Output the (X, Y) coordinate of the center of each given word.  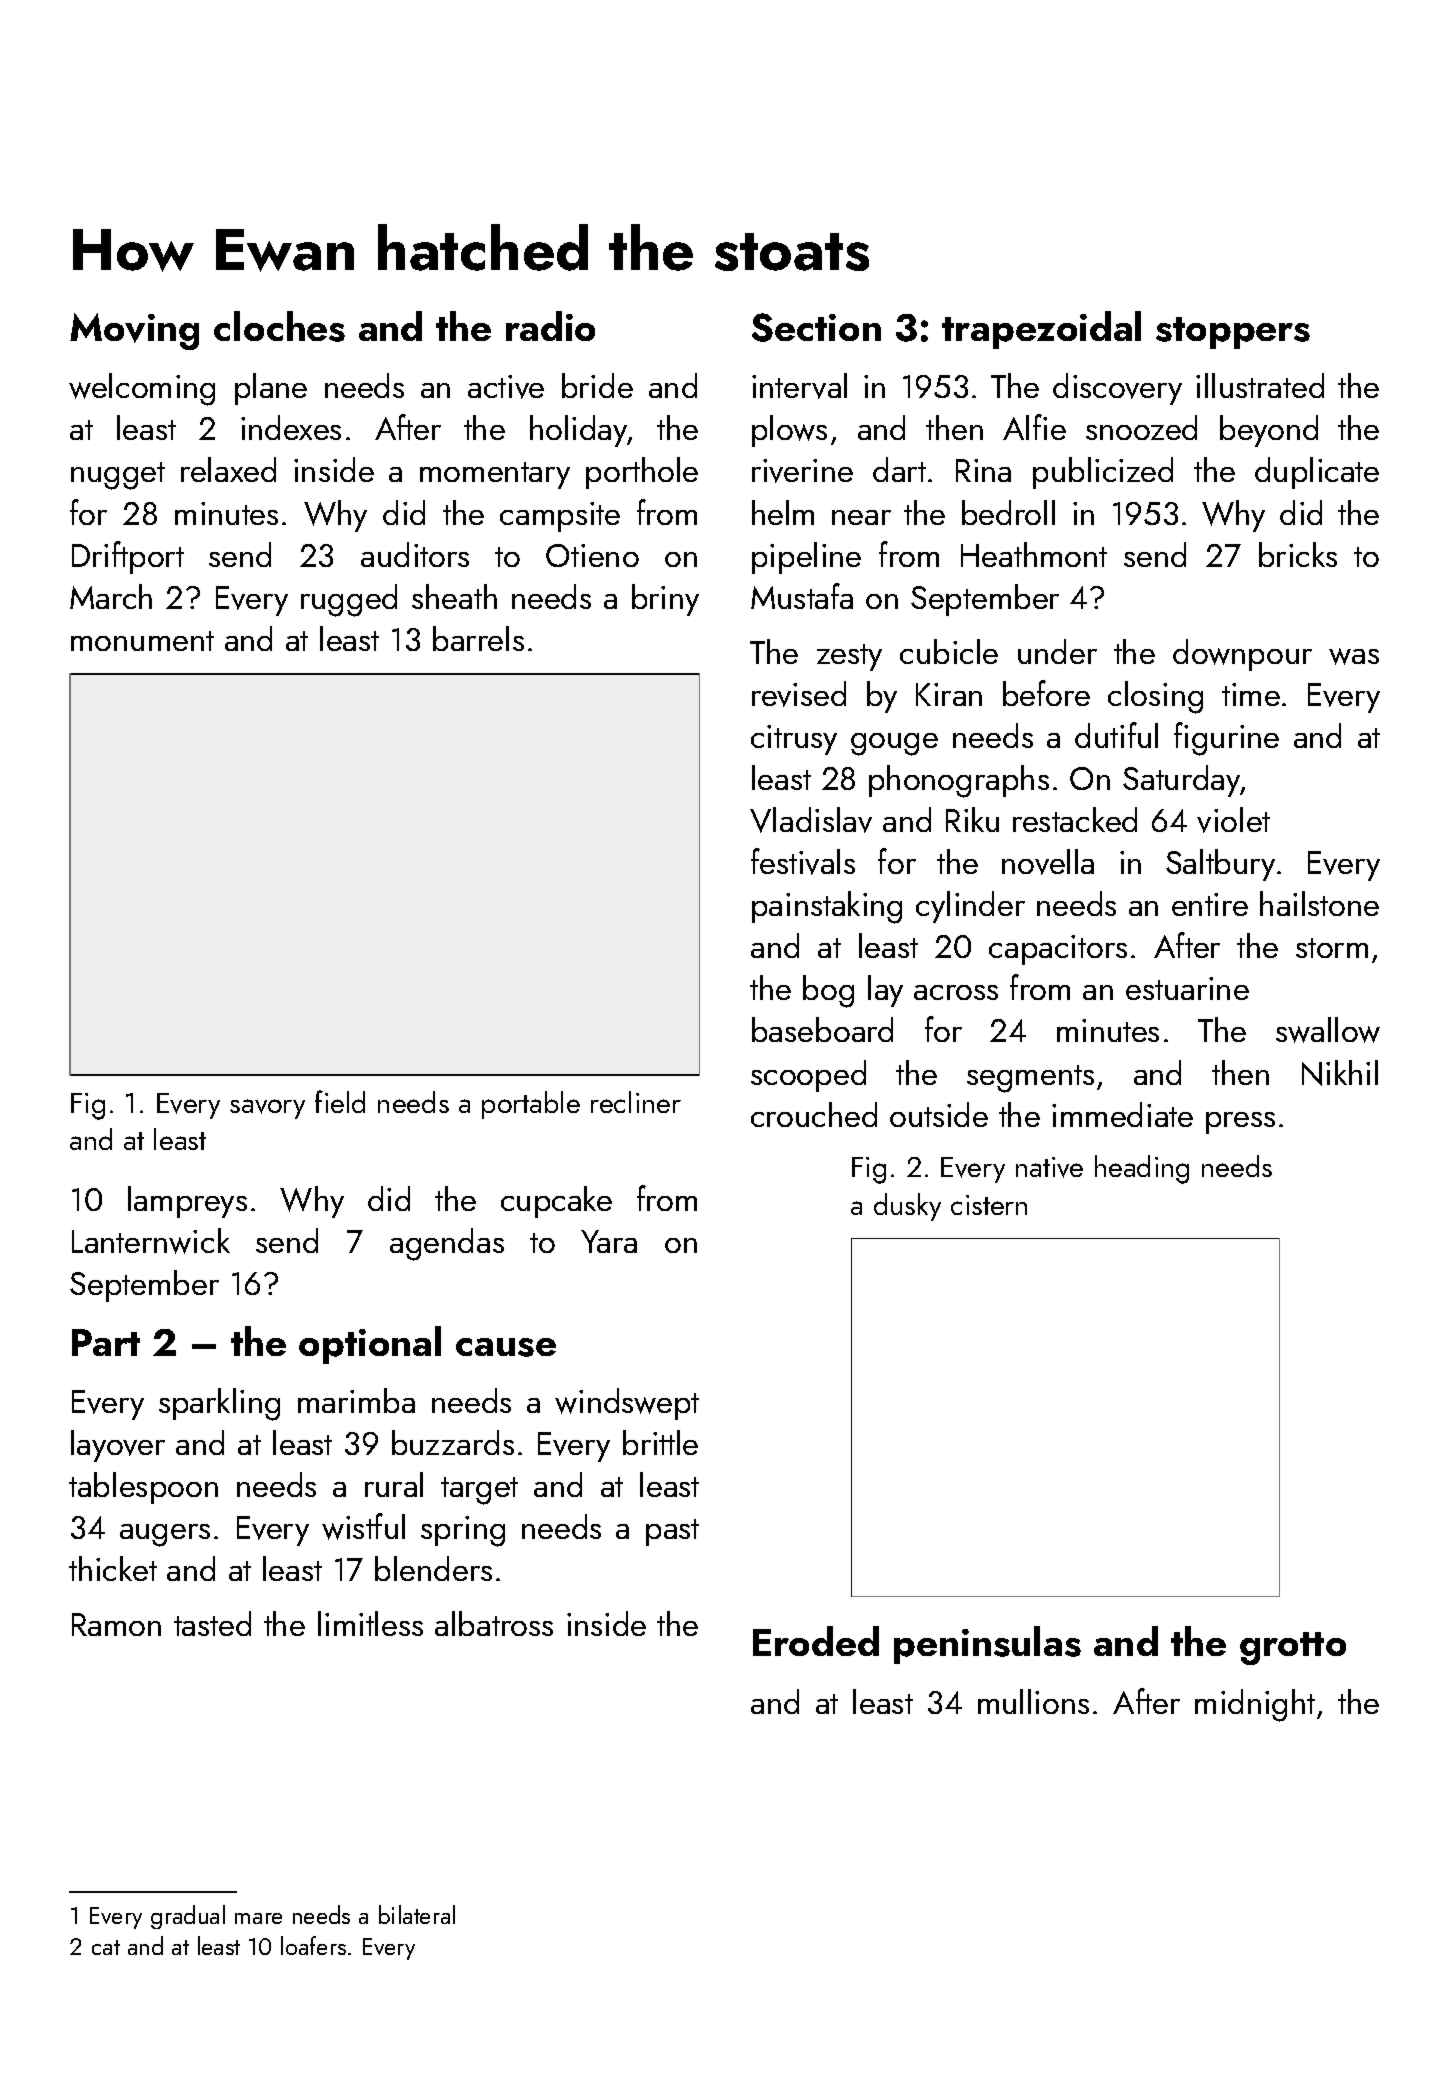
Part (106, 1342)
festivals (803, 861)
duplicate (1317, 473)
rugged (349, 600)
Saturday (1182, 781)
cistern (989, 1205)
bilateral (417, 1914)
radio (550, 326)
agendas (447, 1244)
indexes (291, 427)
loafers (313, 1945)
